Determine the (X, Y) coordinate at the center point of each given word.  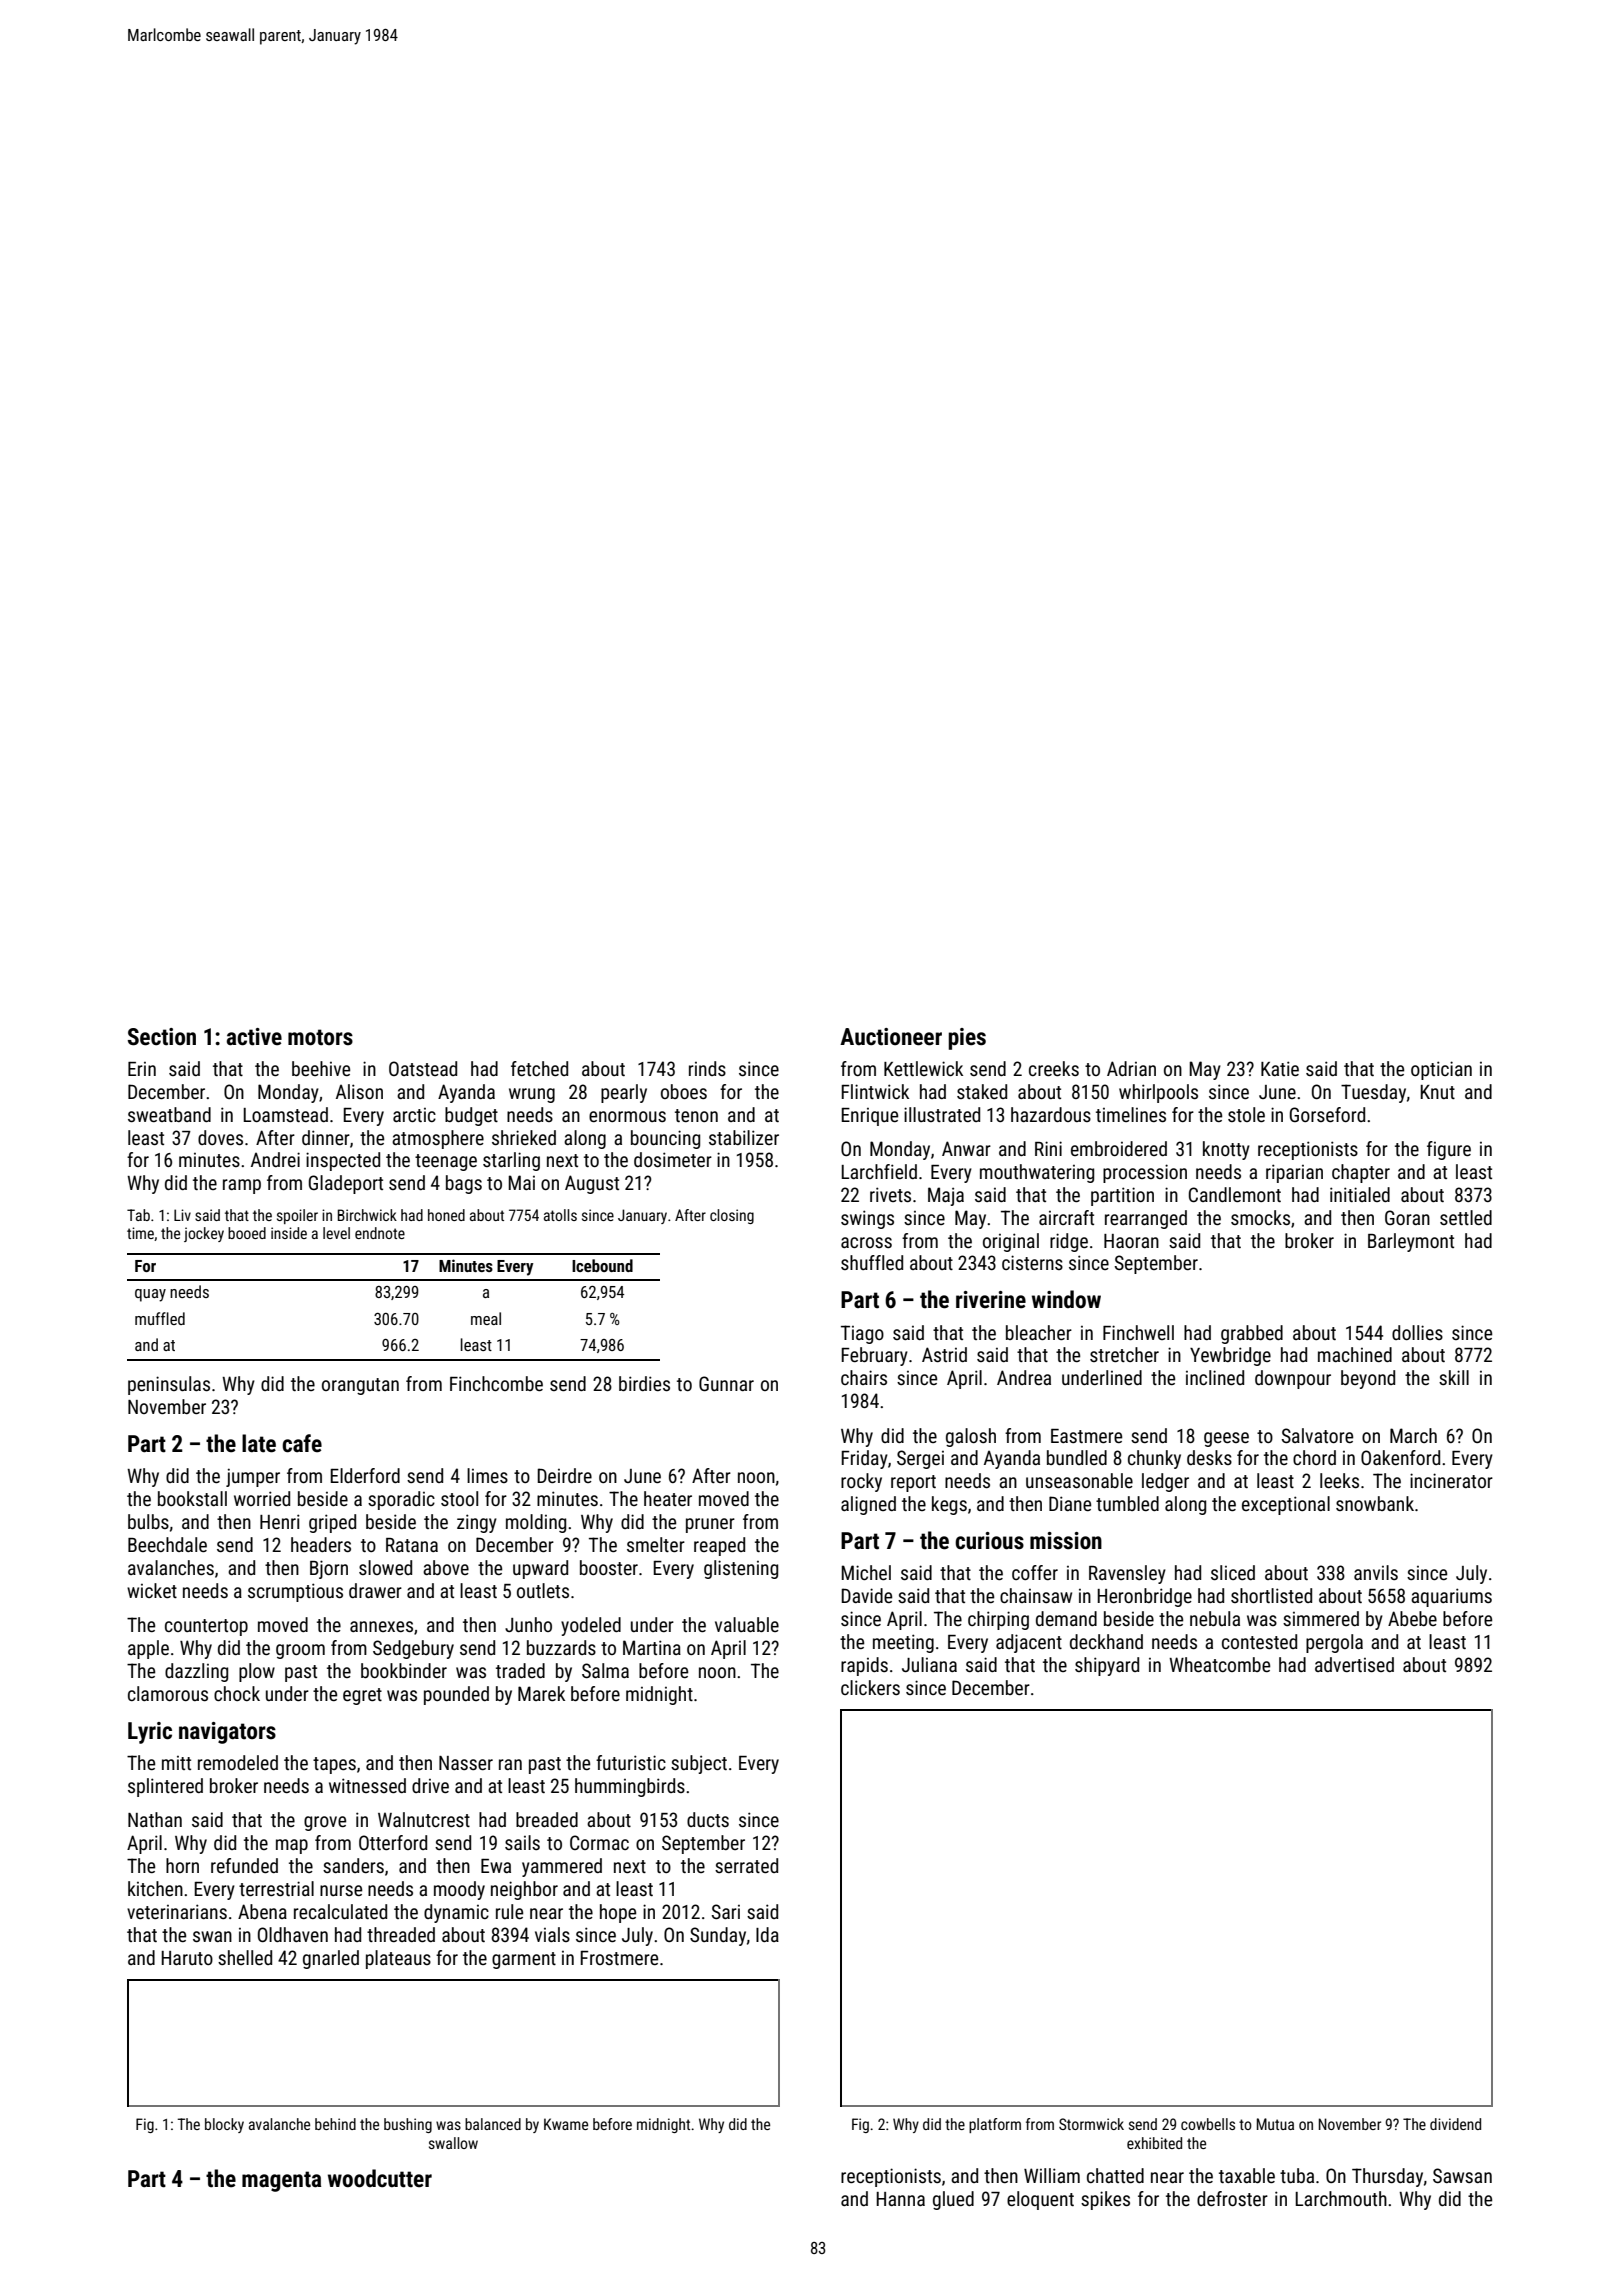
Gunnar (726, 1383)
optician (1441, 1070)
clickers (870, 1687)
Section (162, 1037)
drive (430, 1785)
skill (1454, 1377)
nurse (341, 1890)
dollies (1417, 1332)
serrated (746, 1865)
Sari (726, 1911)
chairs (864, 1377)
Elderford (365, 1475)
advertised (1354, 1664)
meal (486, 1318)
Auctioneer (891, 1037)
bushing (408, 2125)
